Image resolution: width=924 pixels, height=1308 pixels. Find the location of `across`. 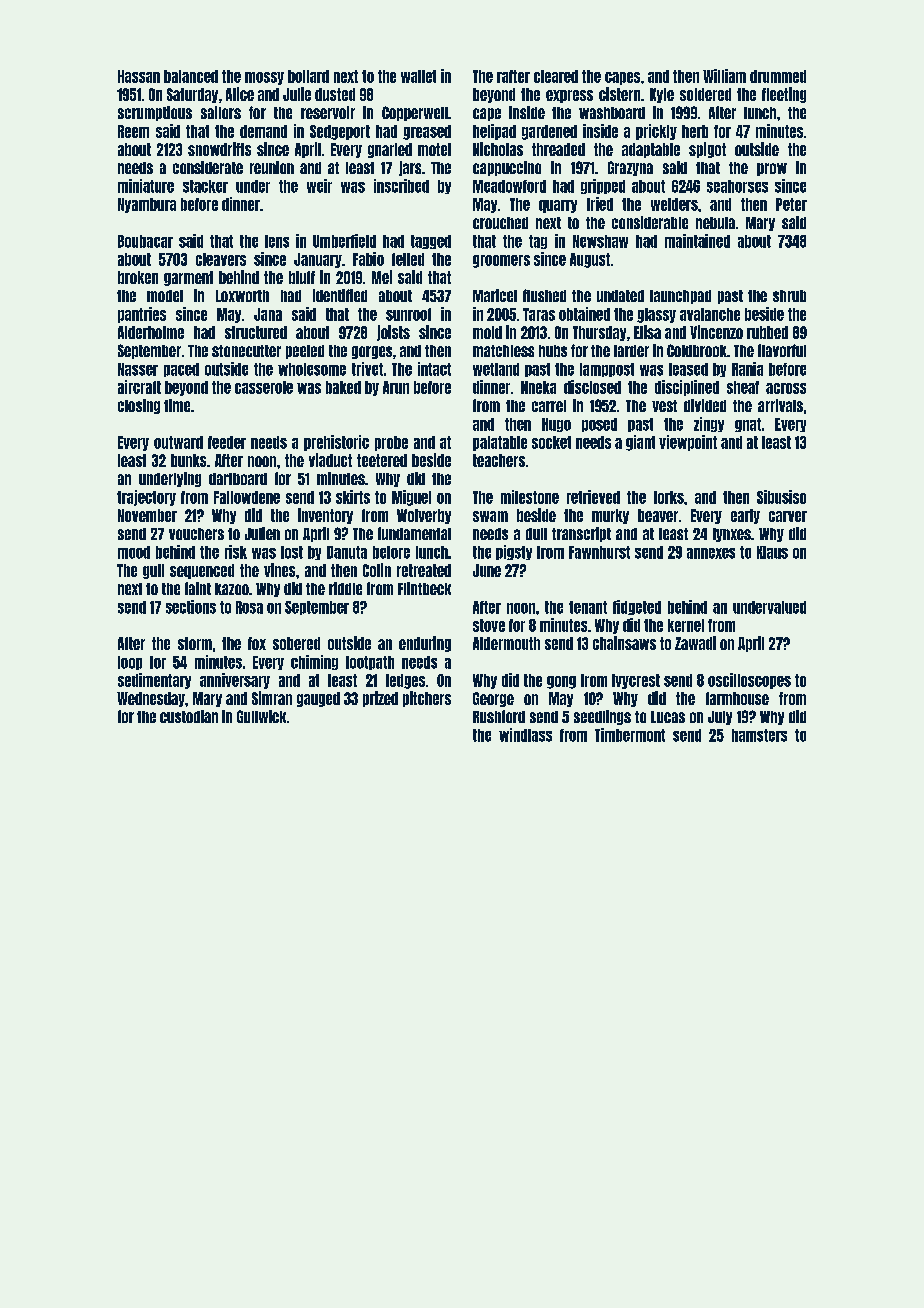

across is located at coordinates (786, 388).
